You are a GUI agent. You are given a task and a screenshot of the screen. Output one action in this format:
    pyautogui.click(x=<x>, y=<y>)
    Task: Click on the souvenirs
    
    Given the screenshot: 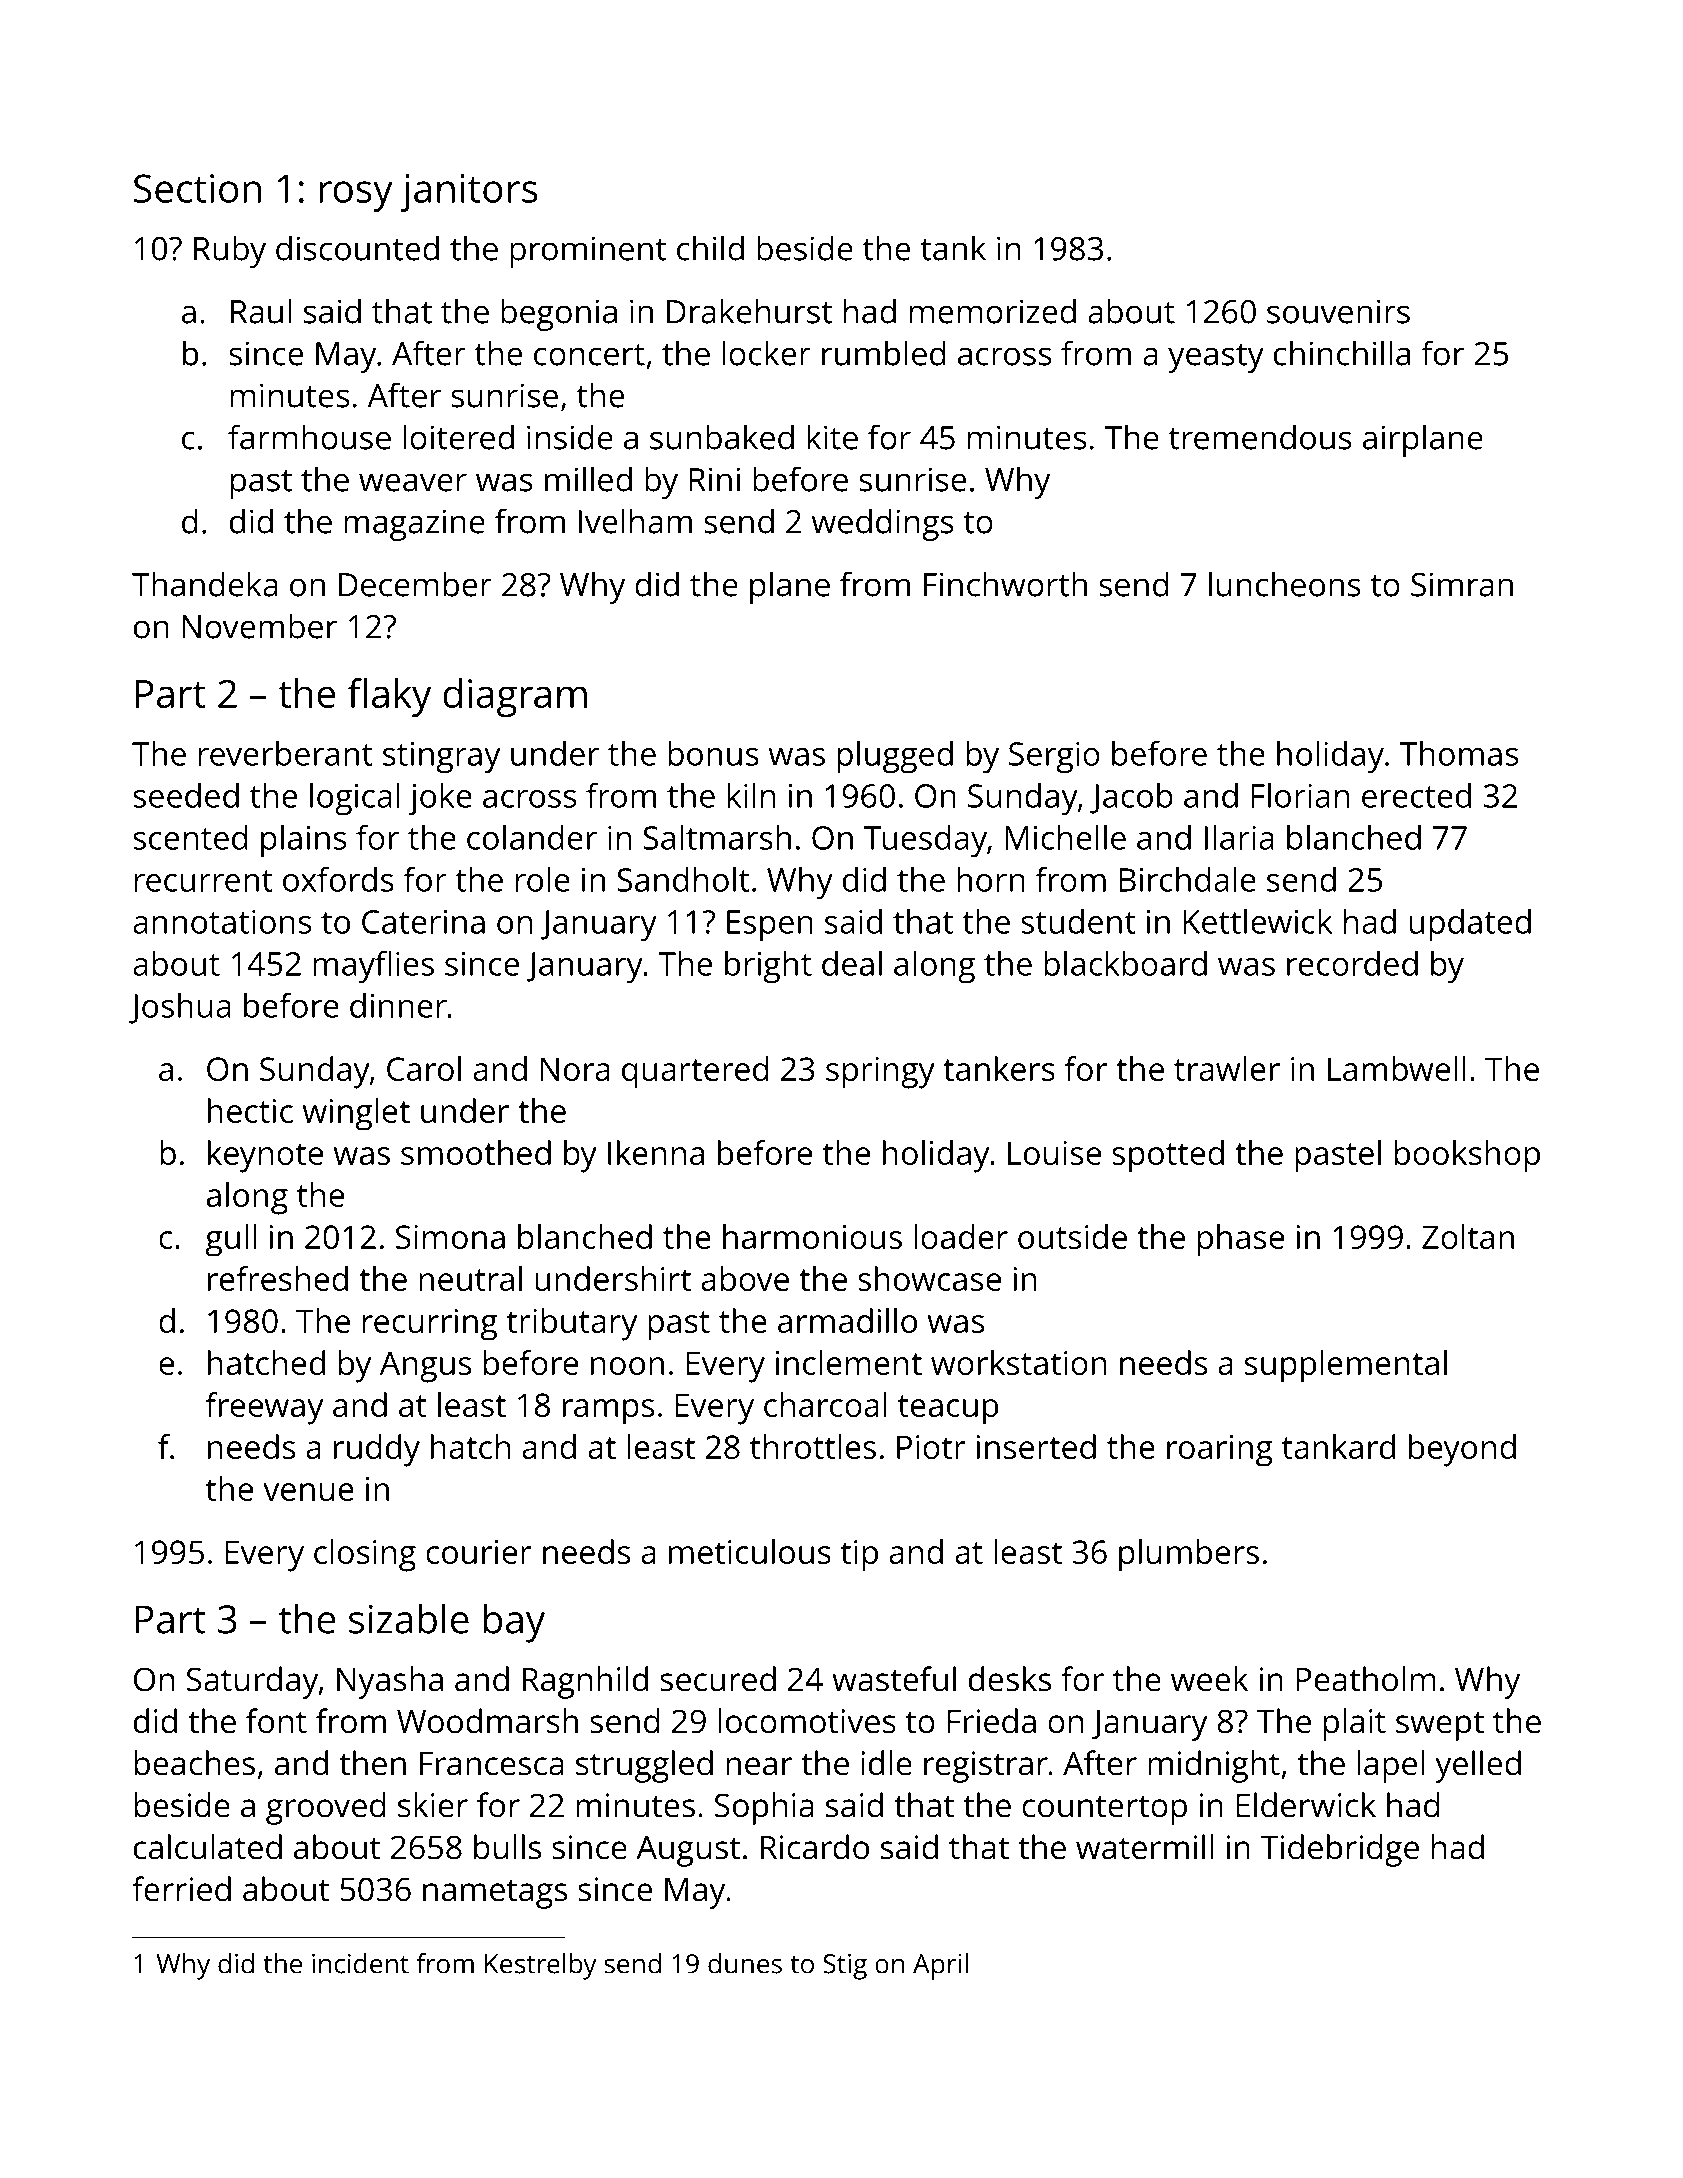 What is the action you would take?
    pyautogui.click(x=1338, y=311)
